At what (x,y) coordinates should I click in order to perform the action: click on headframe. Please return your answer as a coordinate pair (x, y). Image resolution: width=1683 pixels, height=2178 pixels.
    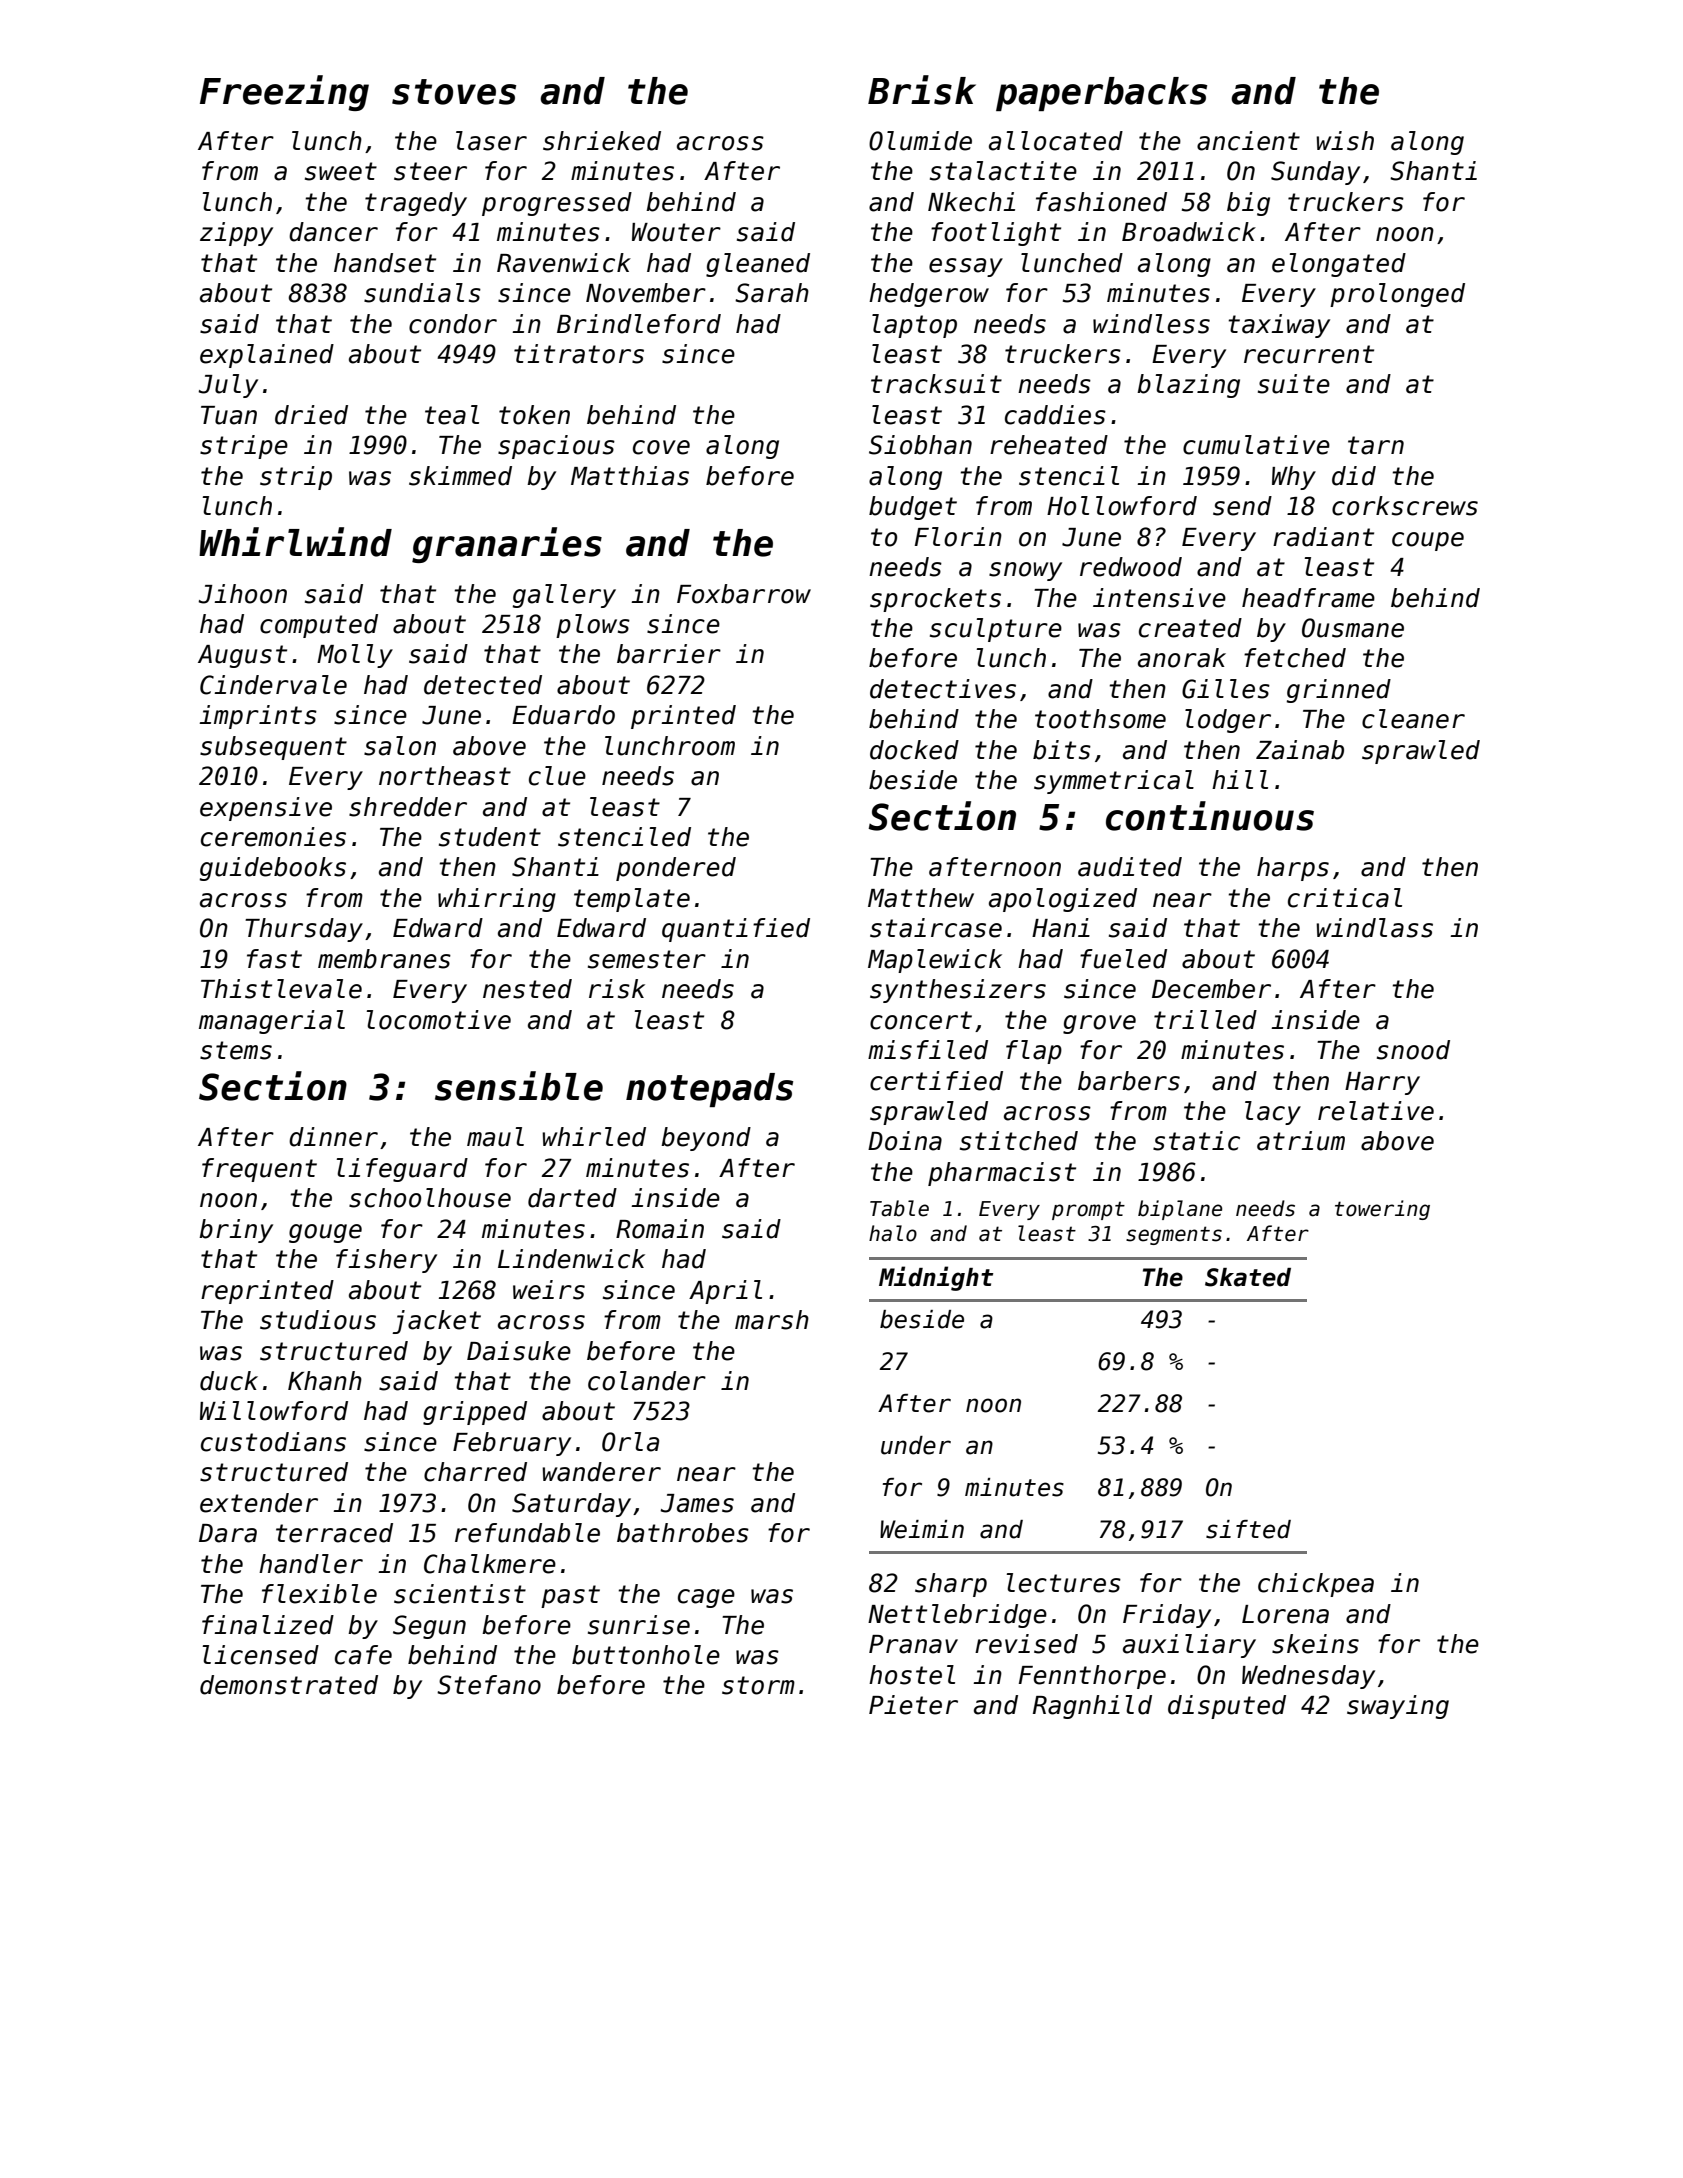
    Looking at the image, I should click on (1308, 598).
